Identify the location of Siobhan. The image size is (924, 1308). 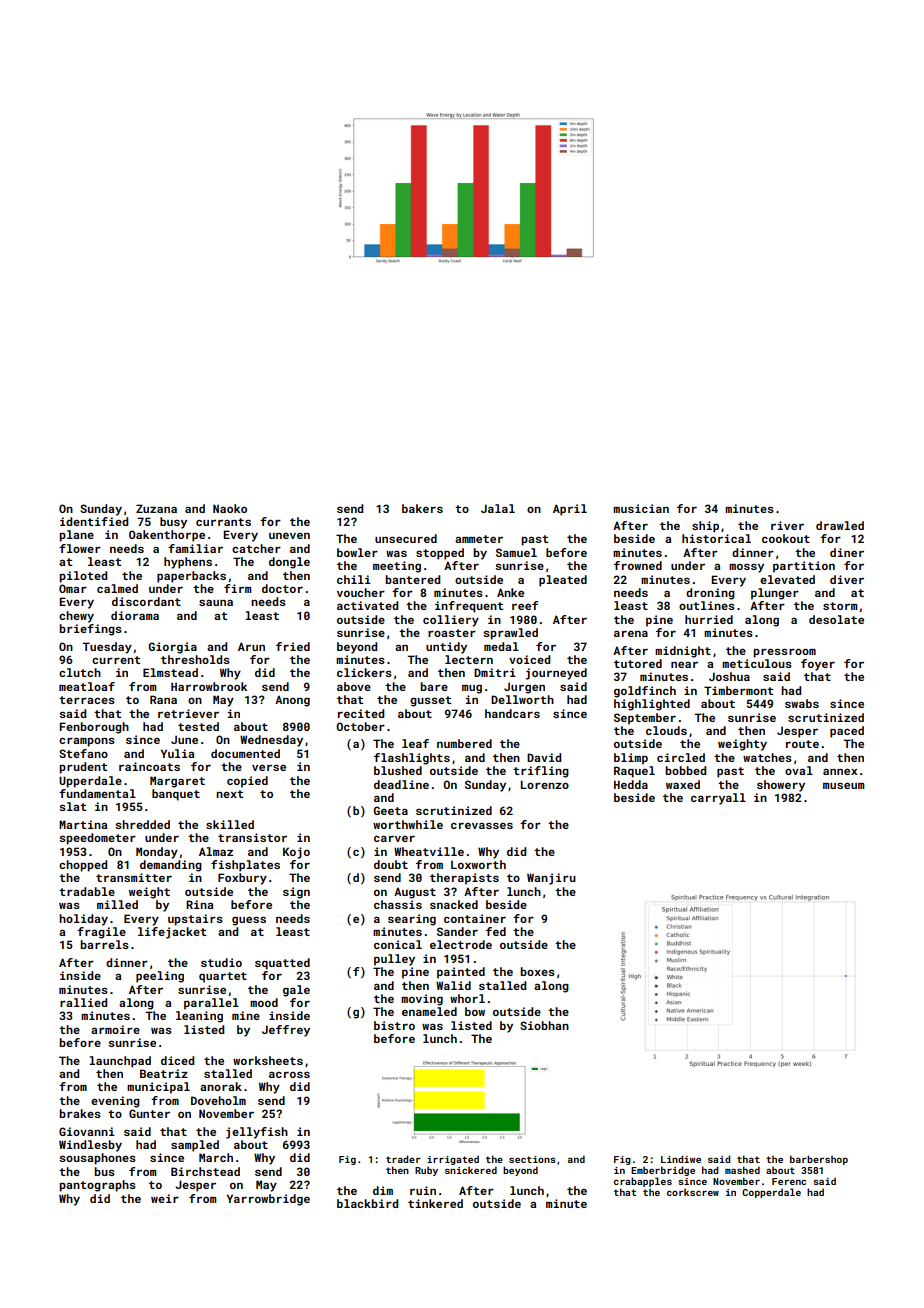
(544, 1025).
